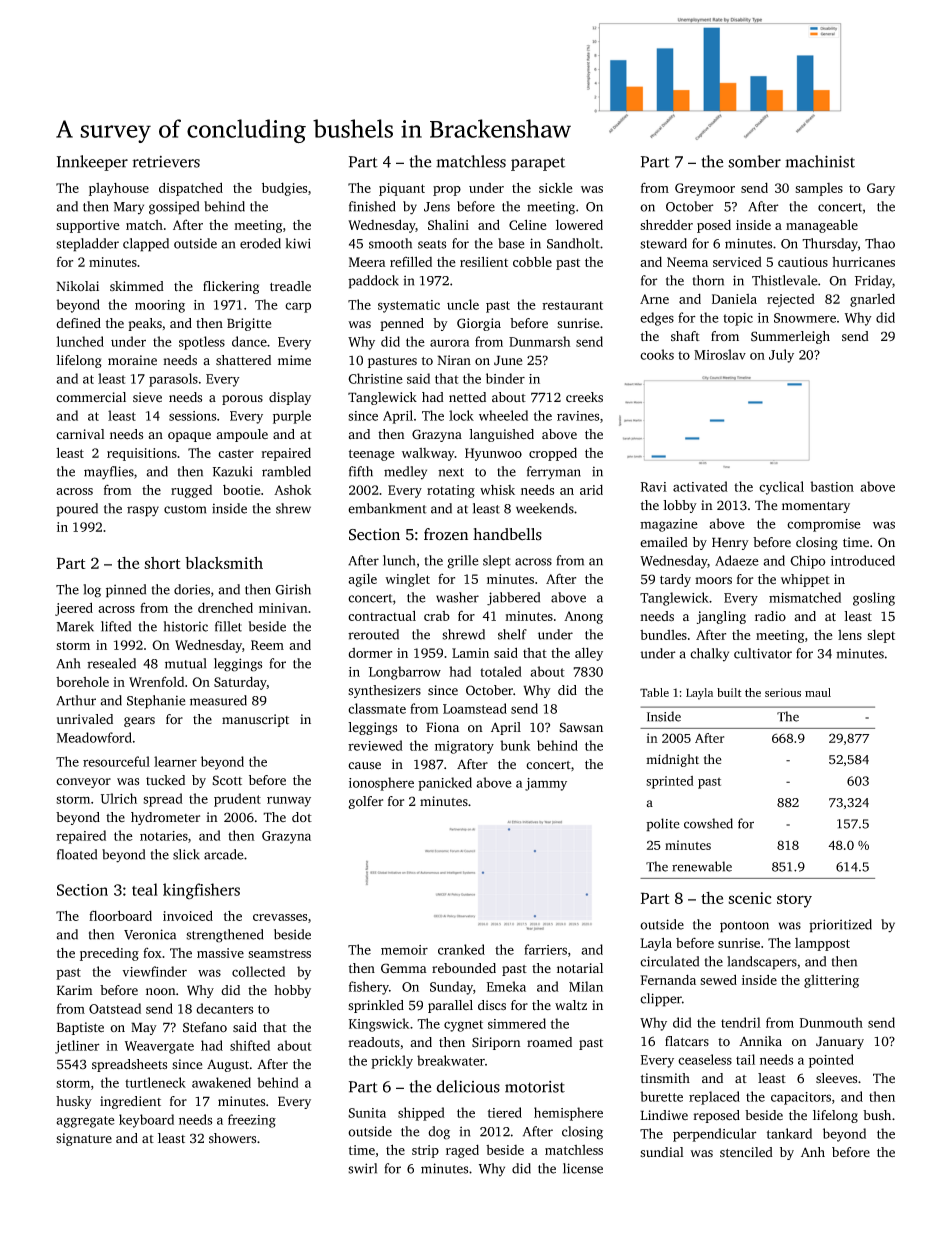 This screenshot has height=1233, width=952. What do you see at coordinates (451, 491) in the screenshot?
I see `rotating` at bounding box center [451, 491].
